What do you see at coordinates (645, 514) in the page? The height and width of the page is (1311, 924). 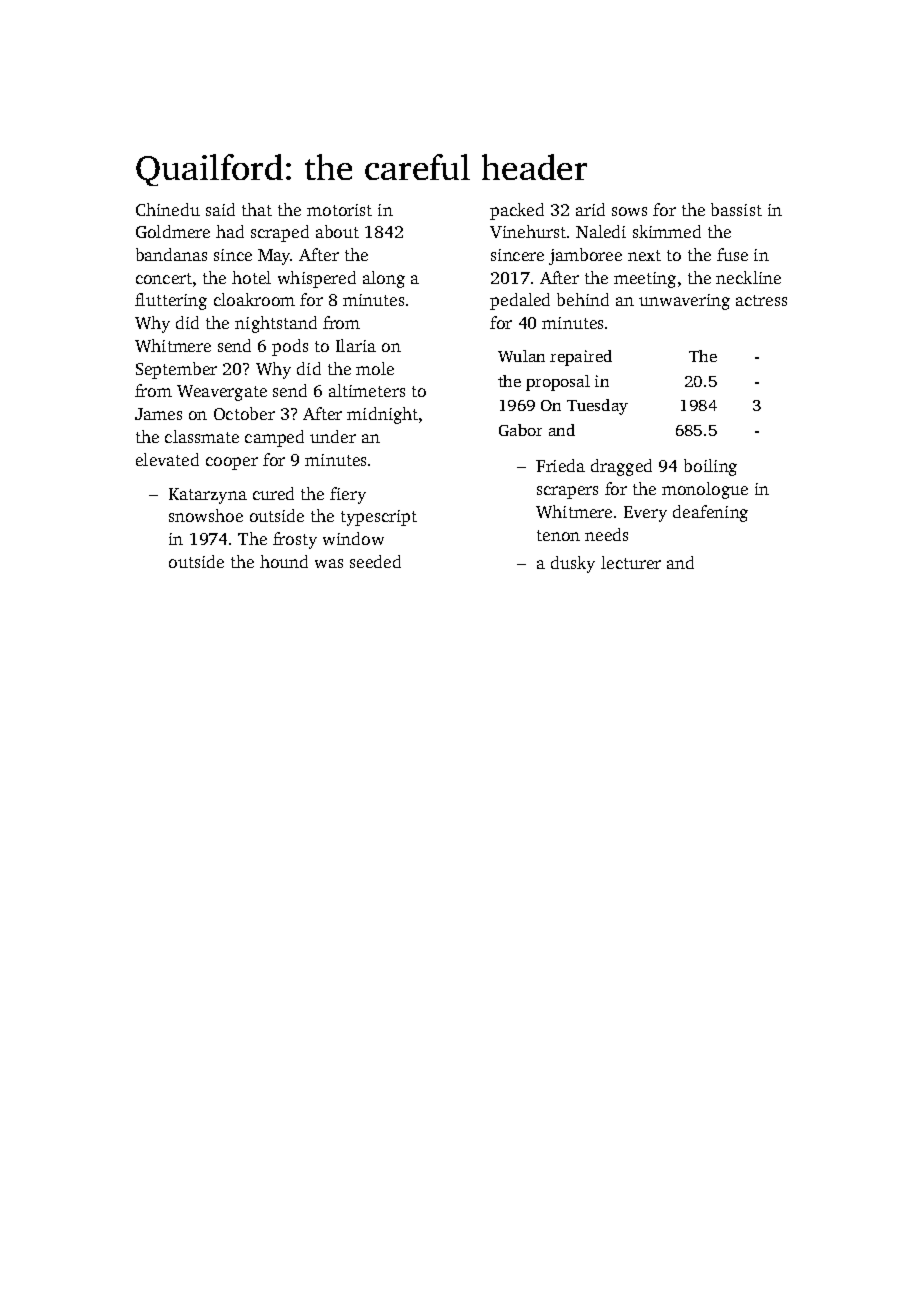 I see `Every` at bounding box center [645, 514].
